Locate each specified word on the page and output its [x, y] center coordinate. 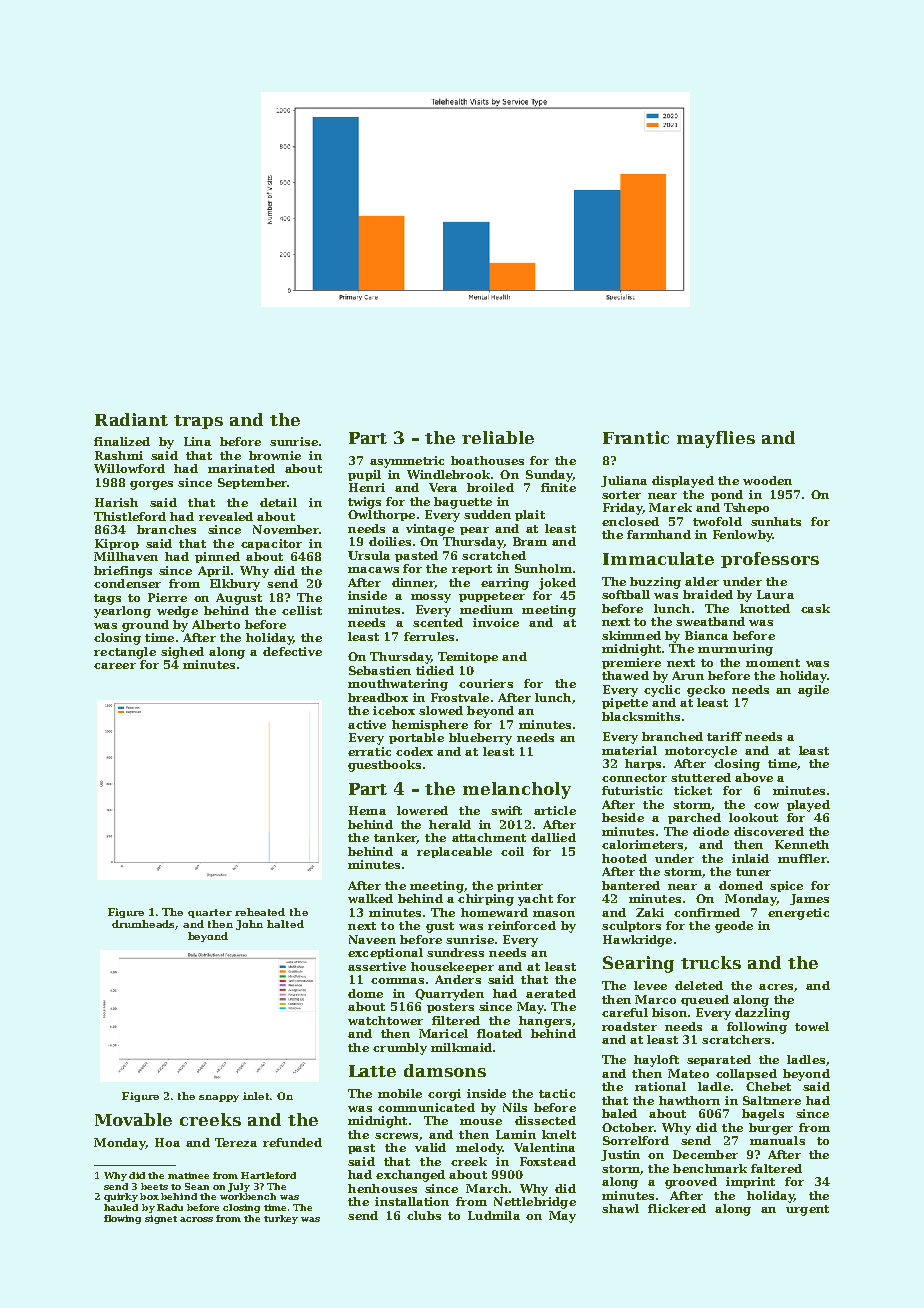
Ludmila [494, 1215]
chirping [486, 900]
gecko [706, 691]
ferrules [429, 636]
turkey [281, 1219]
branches [166, 529]
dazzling [762, 1014]
